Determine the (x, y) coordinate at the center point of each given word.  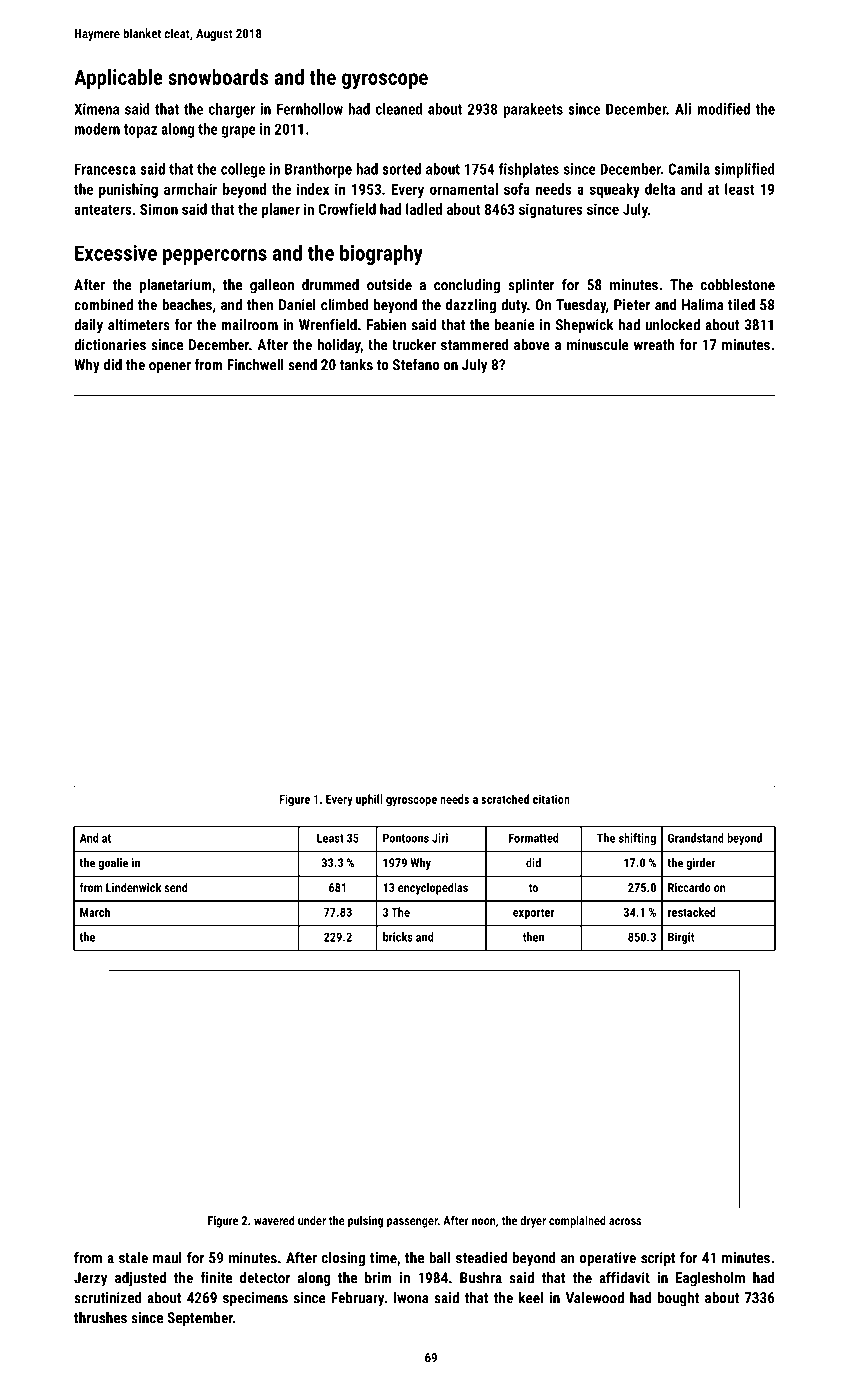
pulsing (365, 1221)
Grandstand (696, 838)
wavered (274, 1220)
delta (660, 189)
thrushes (100, 1318)
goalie (113, 864)
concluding (467, 286)
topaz (140, 131)
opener (170, 368)
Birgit (681, 938)
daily (88, 326)
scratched (505, 799)
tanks (356, 365)
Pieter (632, 305)
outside (389, 285)
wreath (654, 345)
